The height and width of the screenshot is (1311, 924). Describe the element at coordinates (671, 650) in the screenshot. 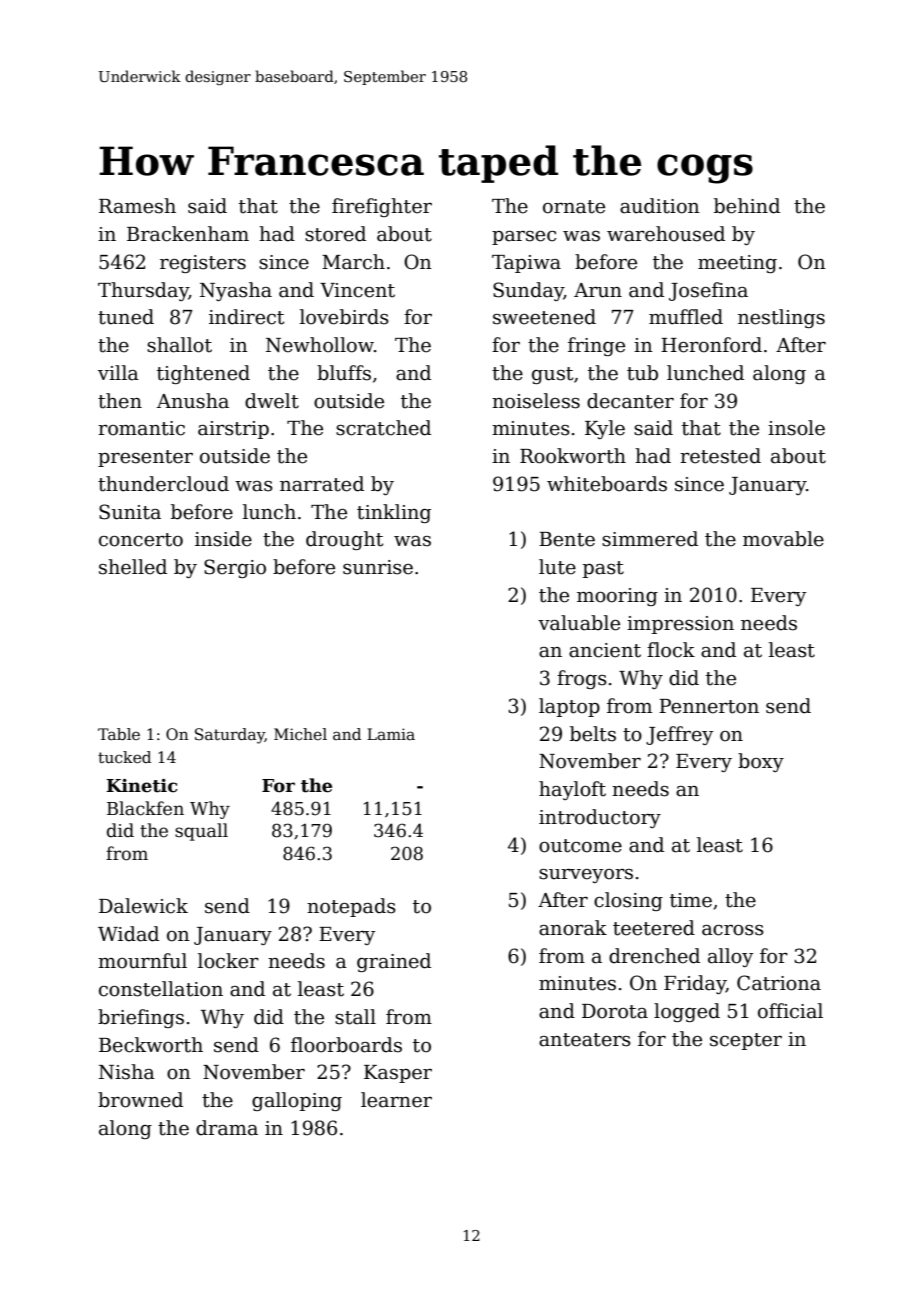

I see `flock` at that location.
